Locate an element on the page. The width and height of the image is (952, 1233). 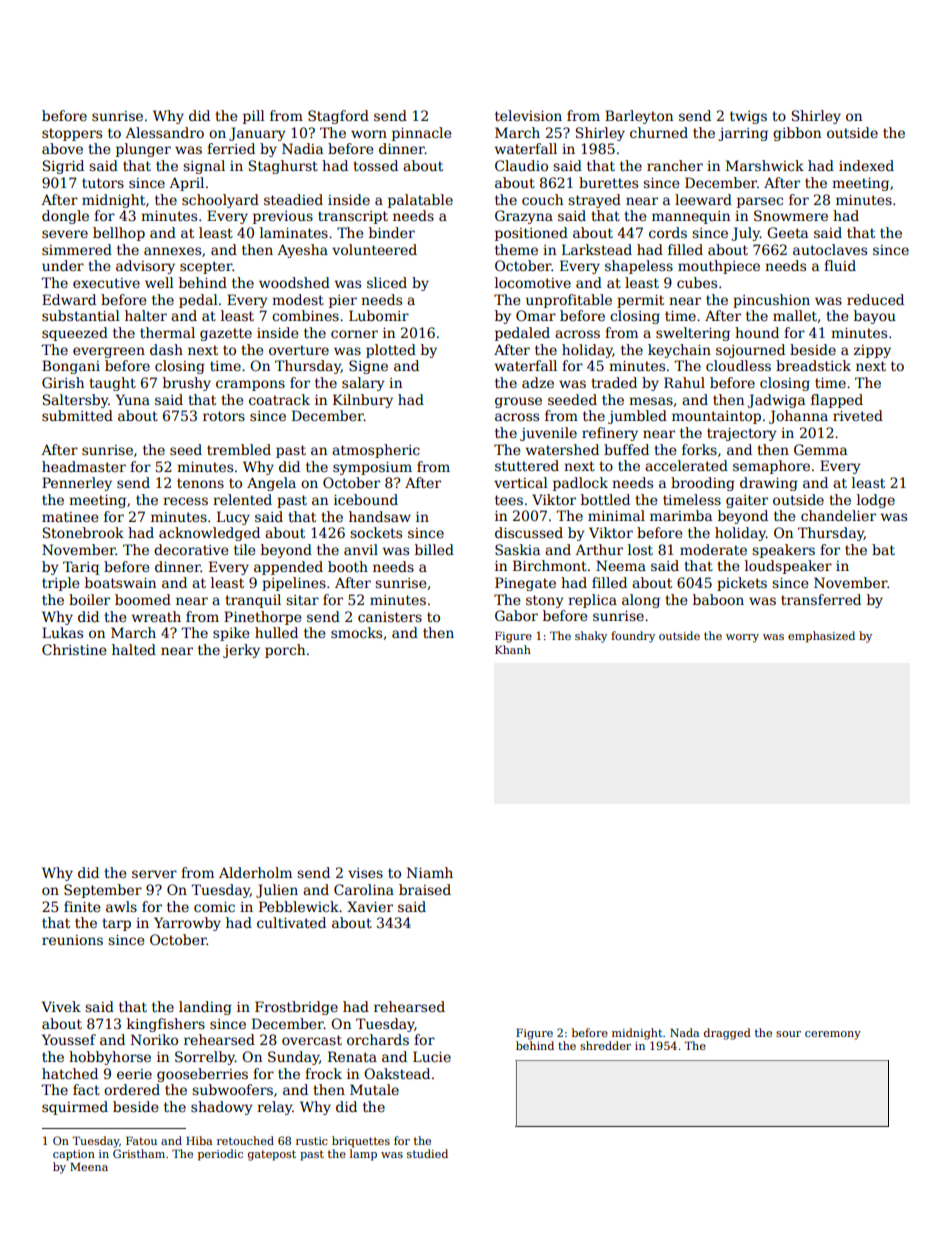
Yuna is located at coordinates (133, 399).
